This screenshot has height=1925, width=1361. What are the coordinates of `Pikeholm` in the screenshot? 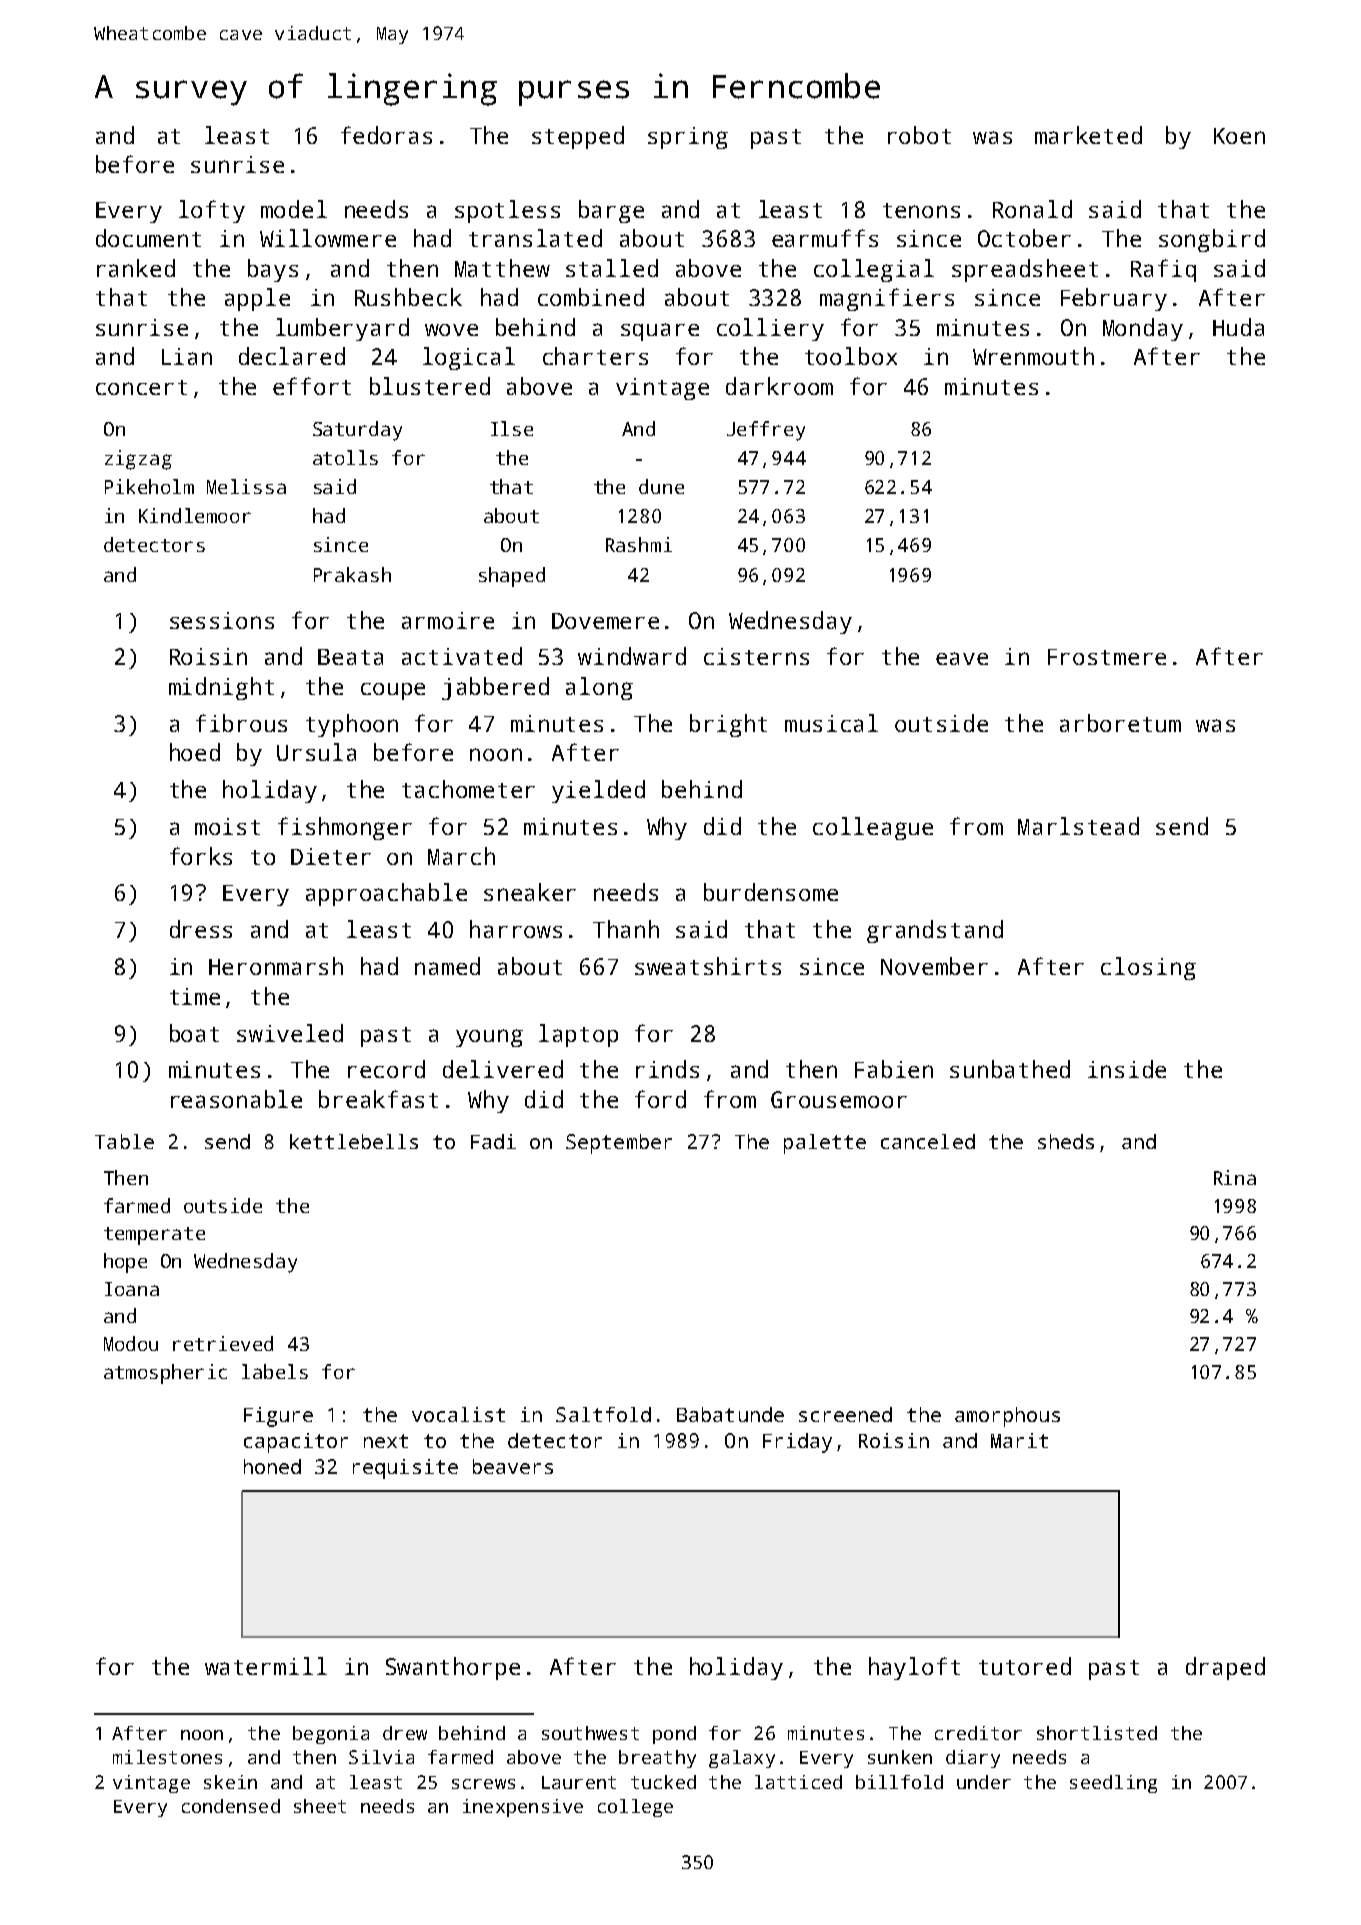 It's located at (149, 486).
